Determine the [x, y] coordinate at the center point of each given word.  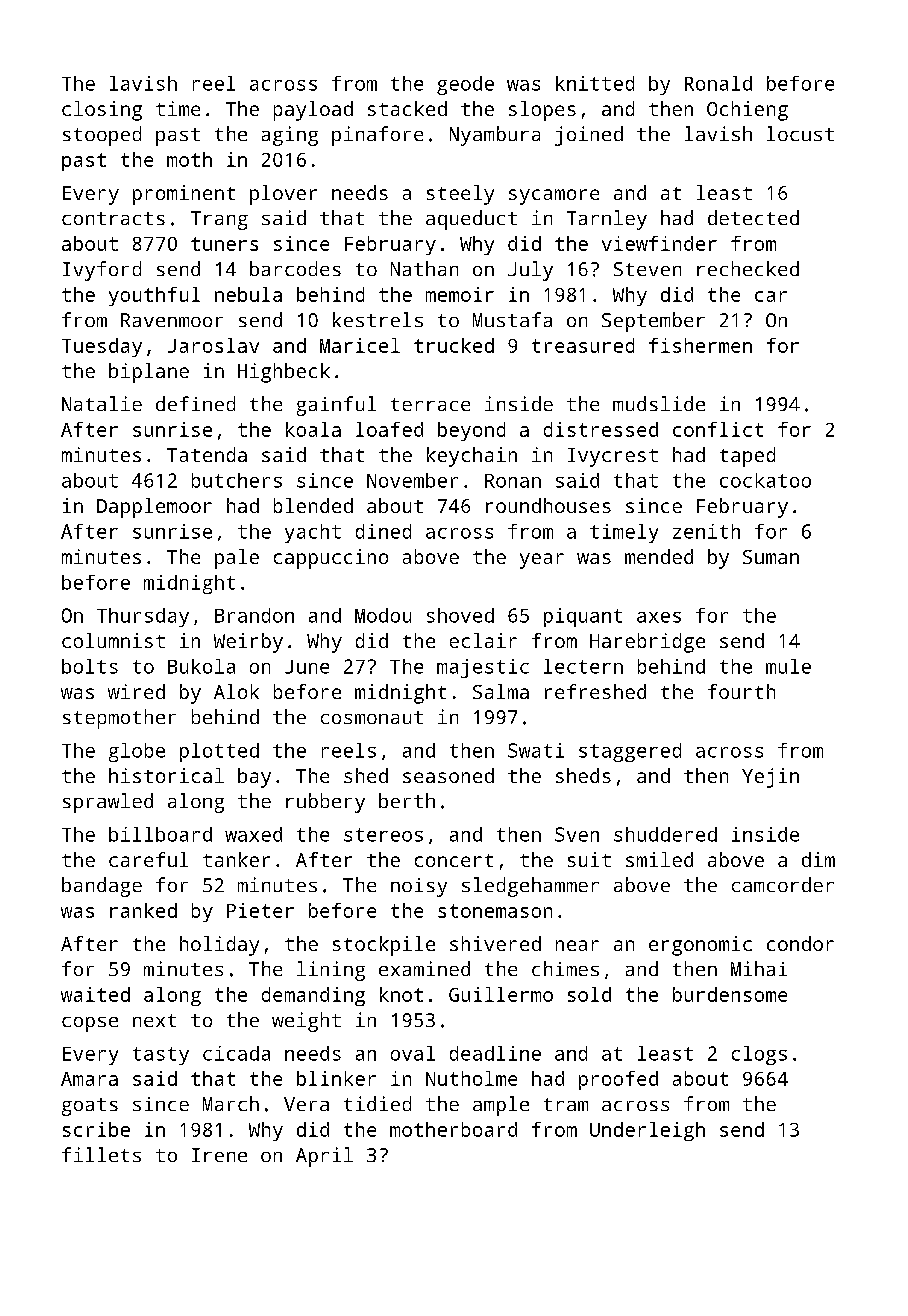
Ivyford [102, 271]
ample [501, 1106]
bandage [102, 887]
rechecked [748, 268]
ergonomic [700, 946]
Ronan [513, 481]
